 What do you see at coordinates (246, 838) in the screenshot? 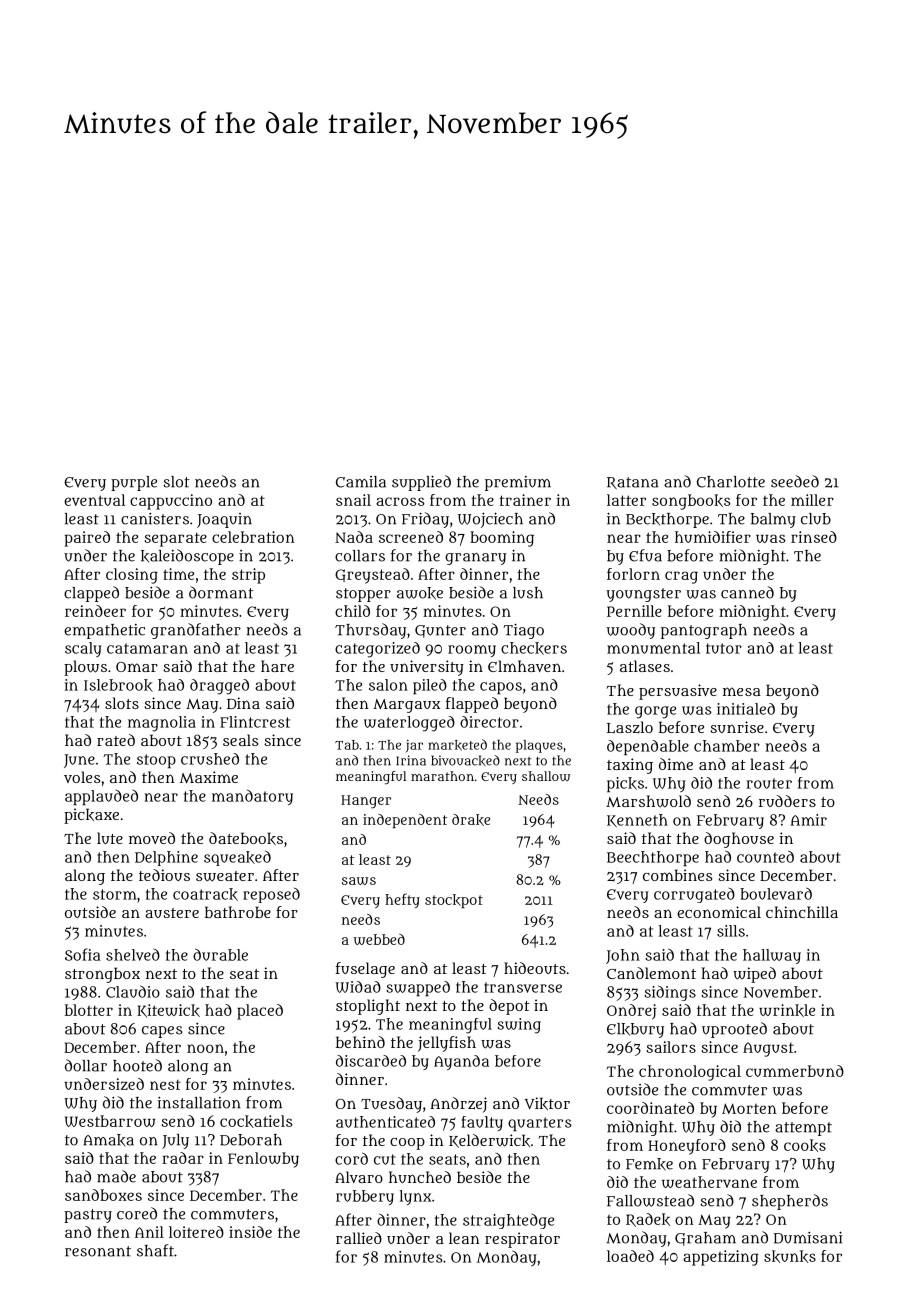
I see `datebooks` at bounding box center [246, 838].
